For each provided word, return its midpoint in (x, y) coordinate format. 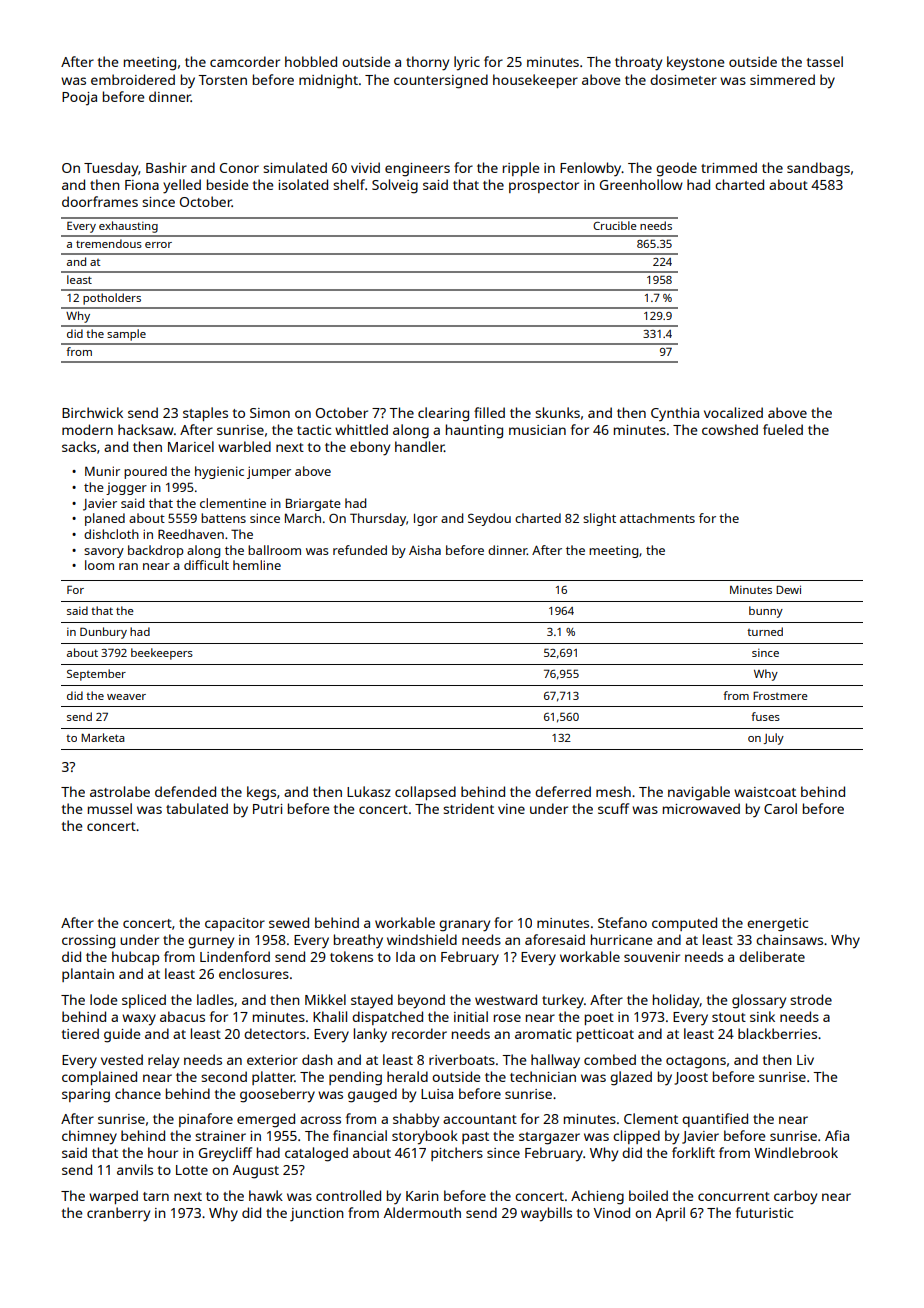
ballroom (274, 550)
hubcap (135, 958)
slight (599, 519)
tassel (825, 61)
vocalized (733, 412)
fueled (783, 429)
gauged (372, 1095)
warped (113, 1197)
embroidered (133, 79)
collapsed (425, 793)
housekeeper (535, 81)
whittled (361, 429)
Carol (780, 808)
